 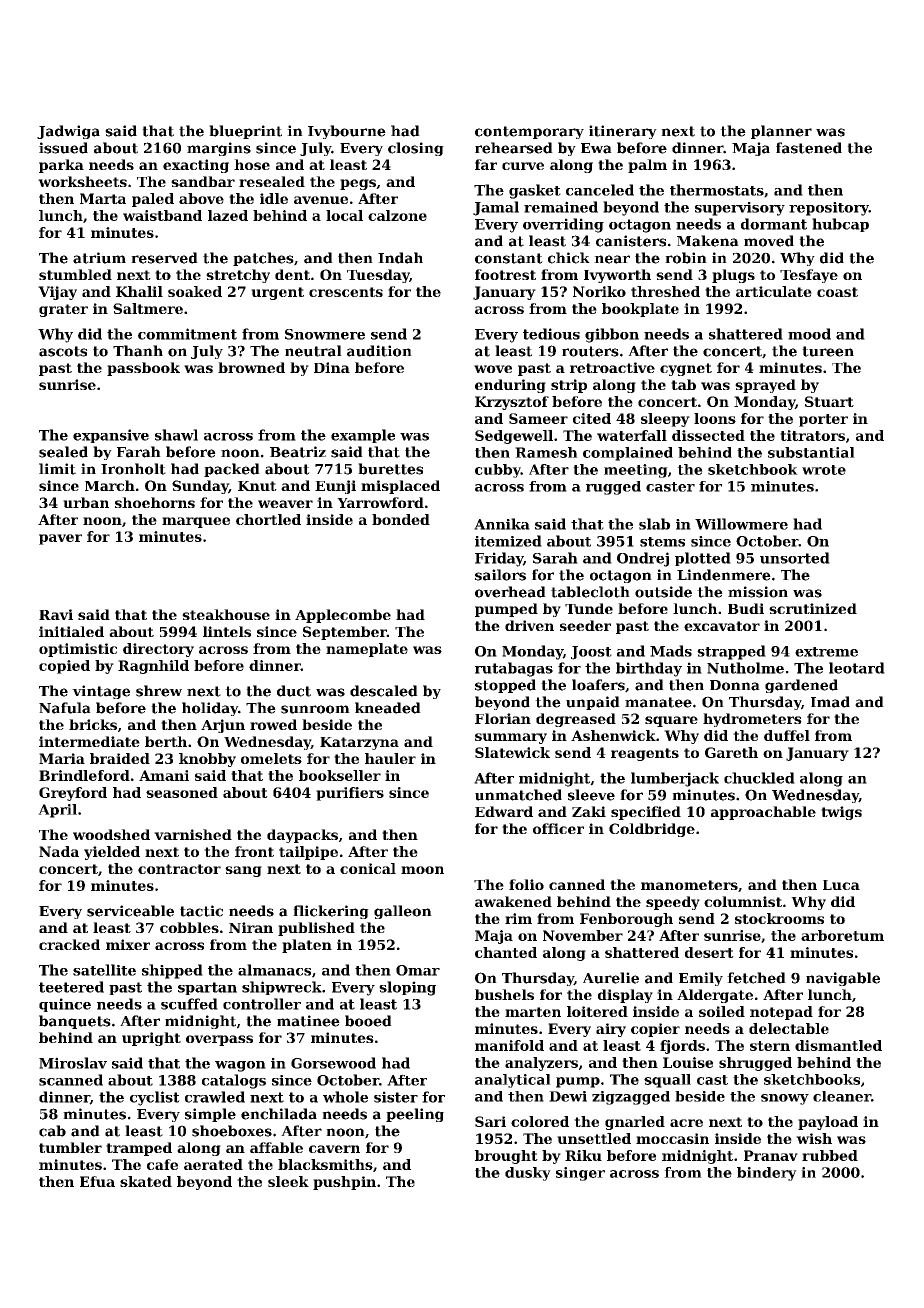 What do you see at coordinates (513, 1081) in the image?
I see `analytical` at bounding box center [513, 1081].
